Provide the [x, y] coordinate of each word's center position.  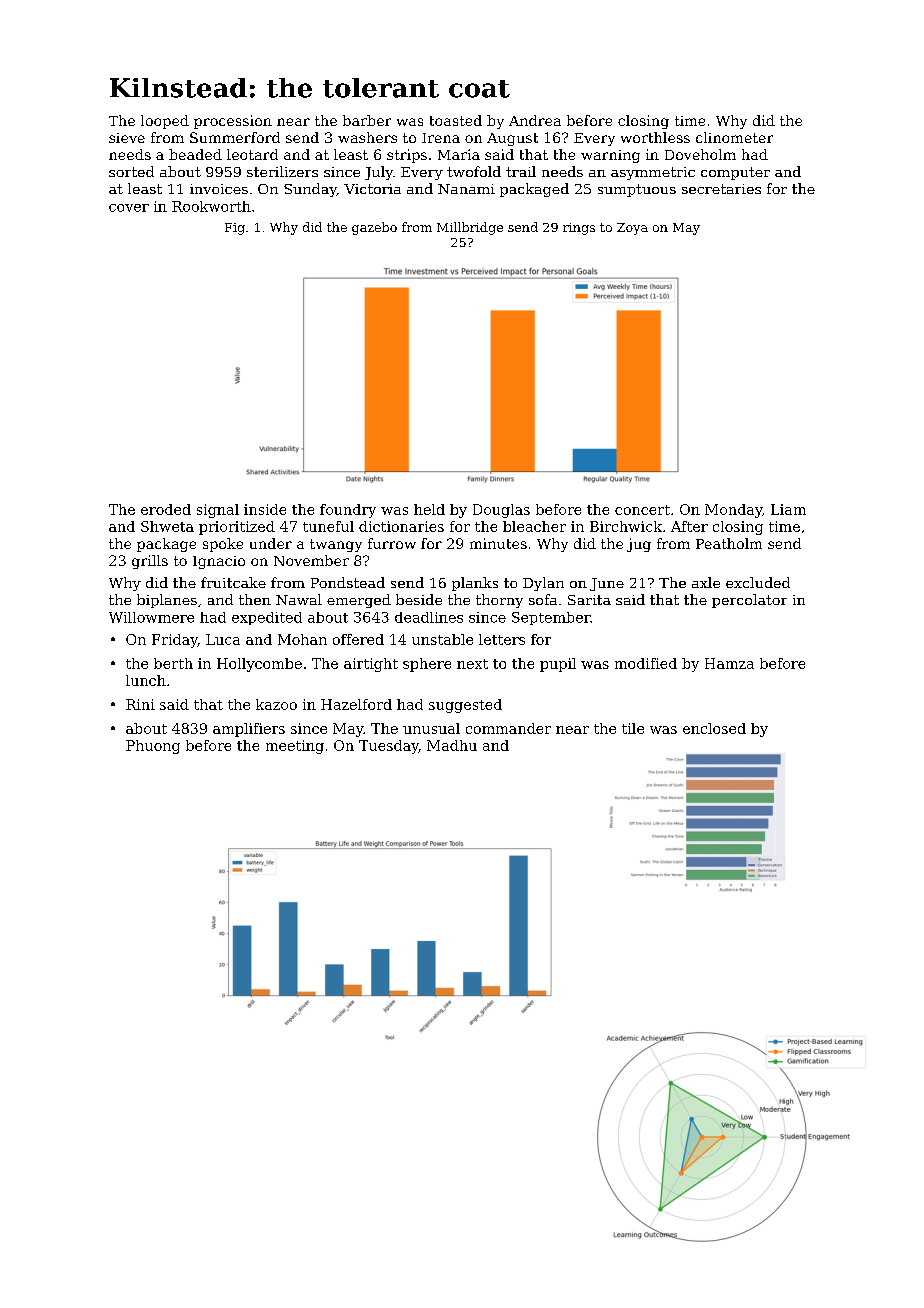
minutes [498, 543]
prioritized [237, 528]
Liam [788, 509]
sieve [127, 138]
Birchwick [626, 526]
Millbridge [470, 228]
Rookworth [211, 206]
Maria [459, 154]
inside [265, 509]
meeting [295, 747]
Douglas [501, 511]
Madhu [452, 745]
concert [642, 510]
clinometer [734, 137]
